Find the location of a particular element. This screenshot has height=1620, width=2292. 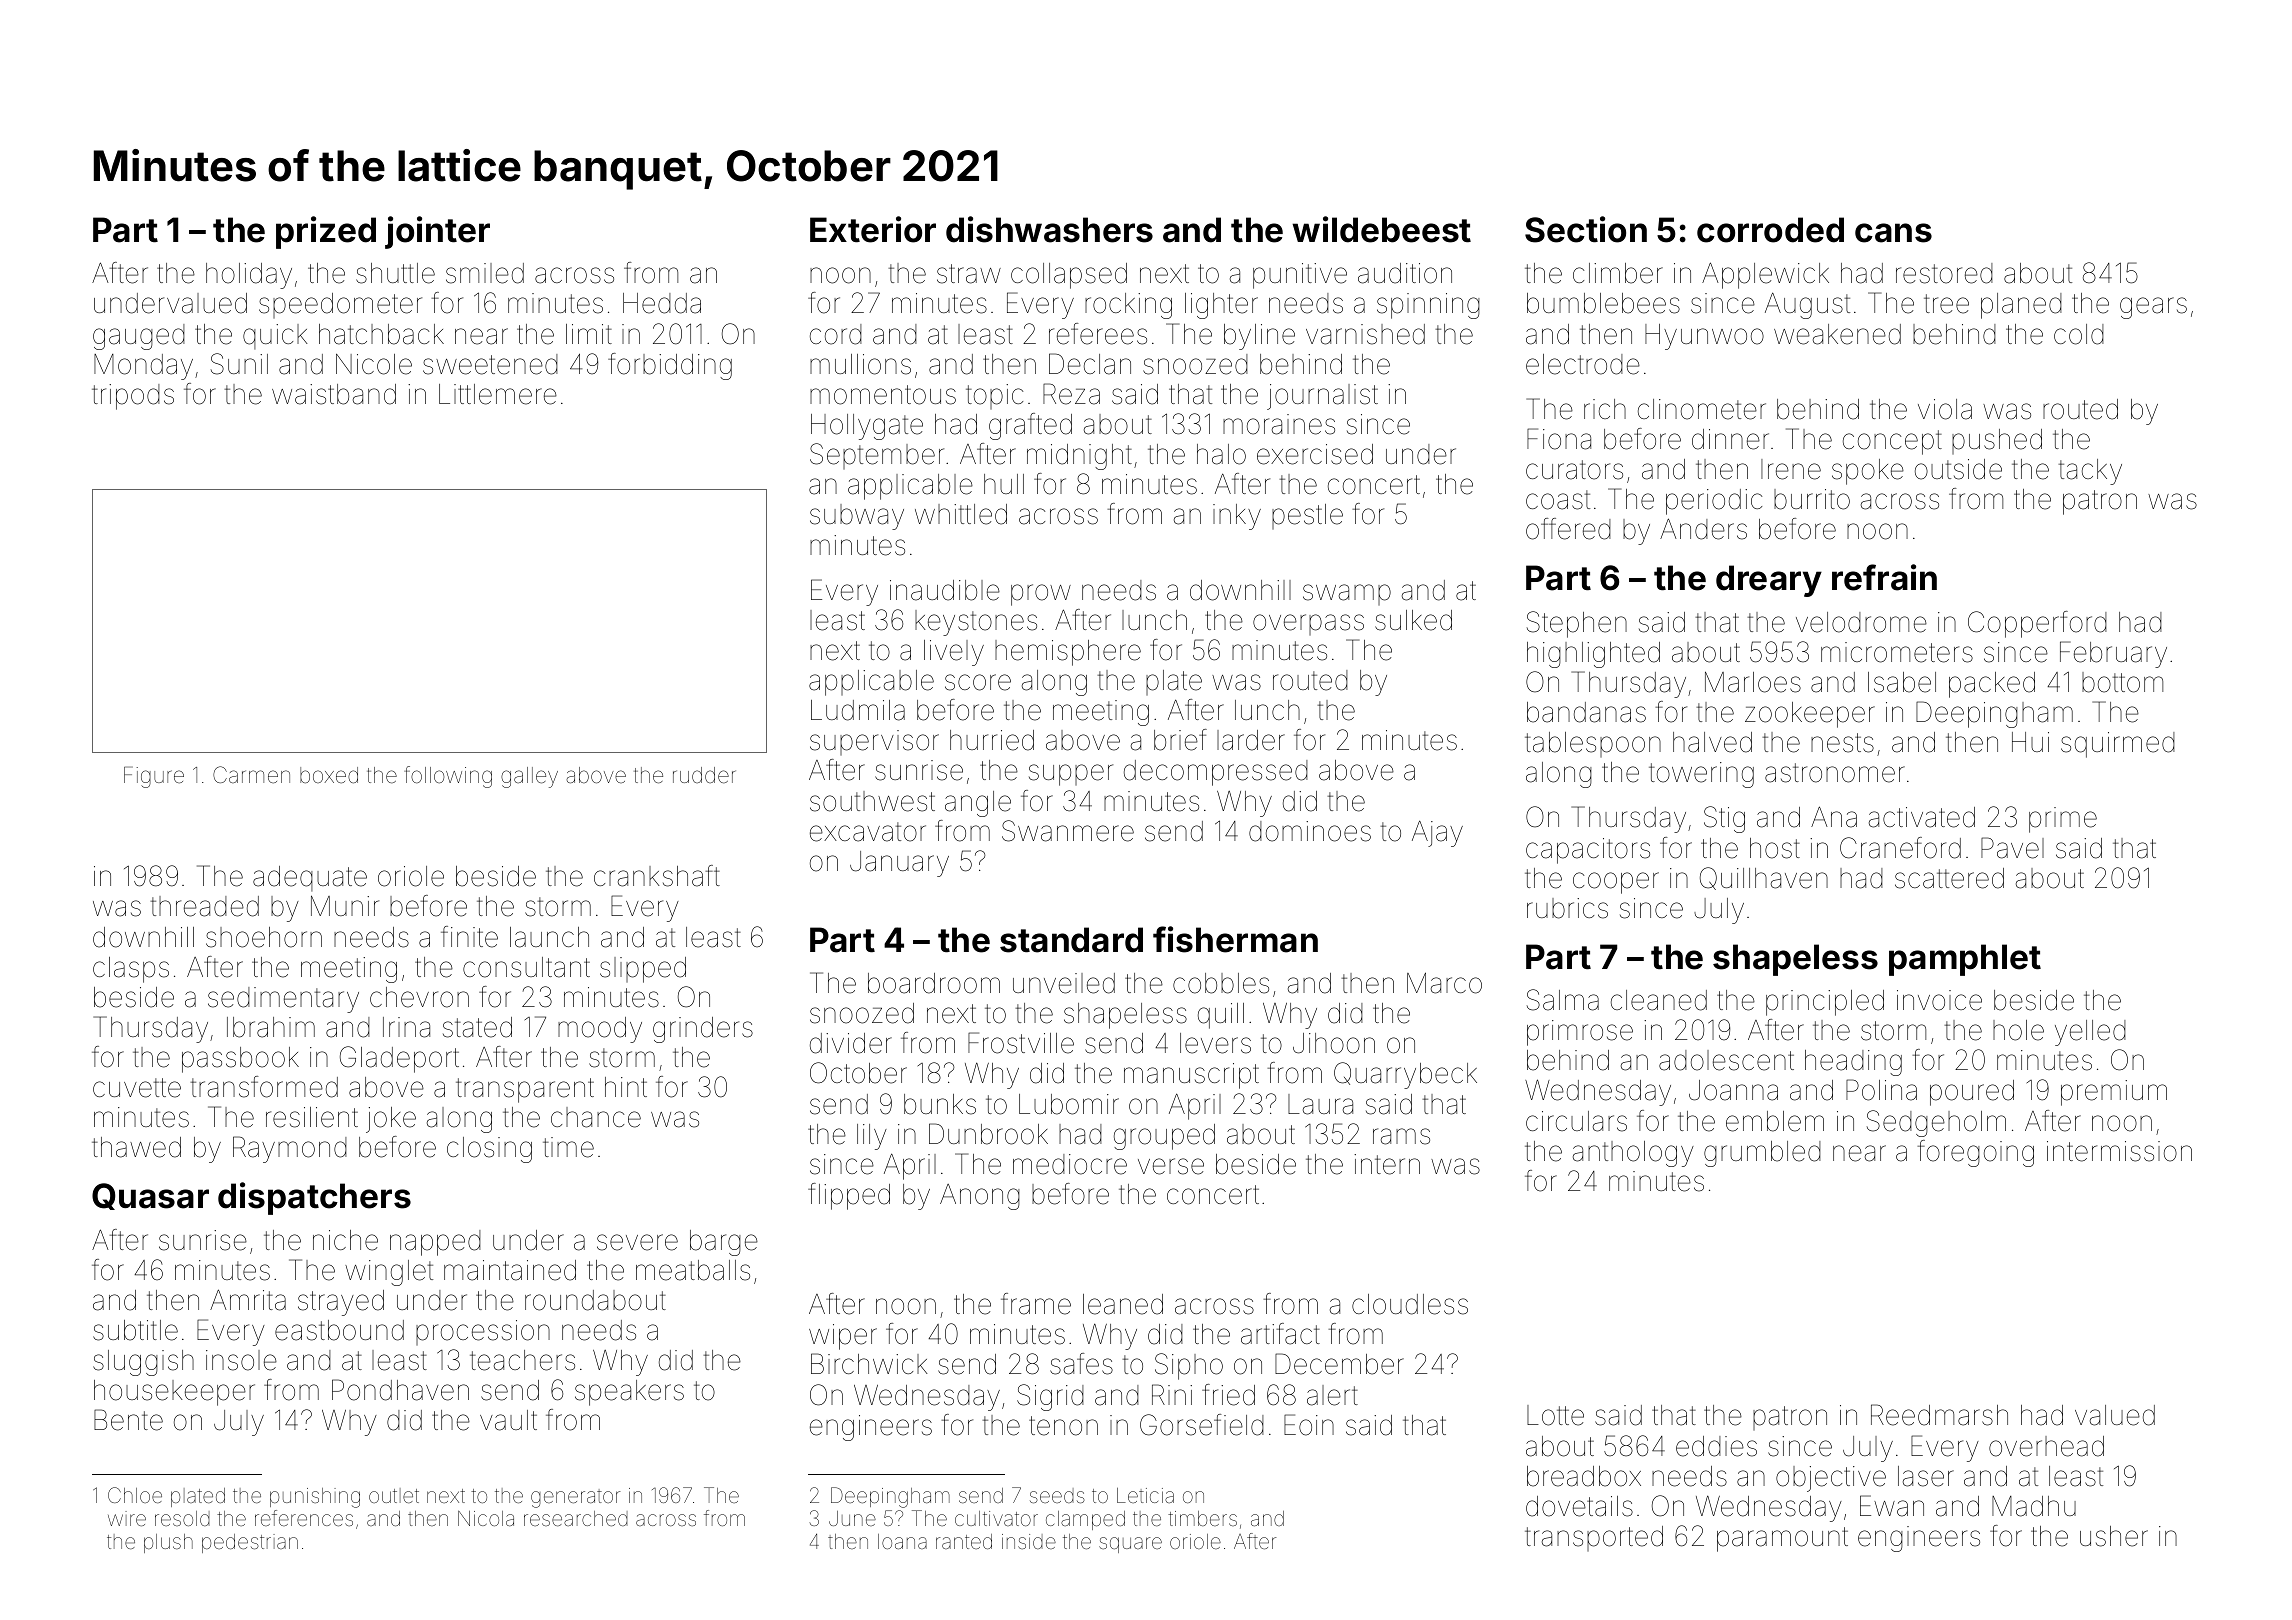

intern is located at coordinates (1387, 1164).
